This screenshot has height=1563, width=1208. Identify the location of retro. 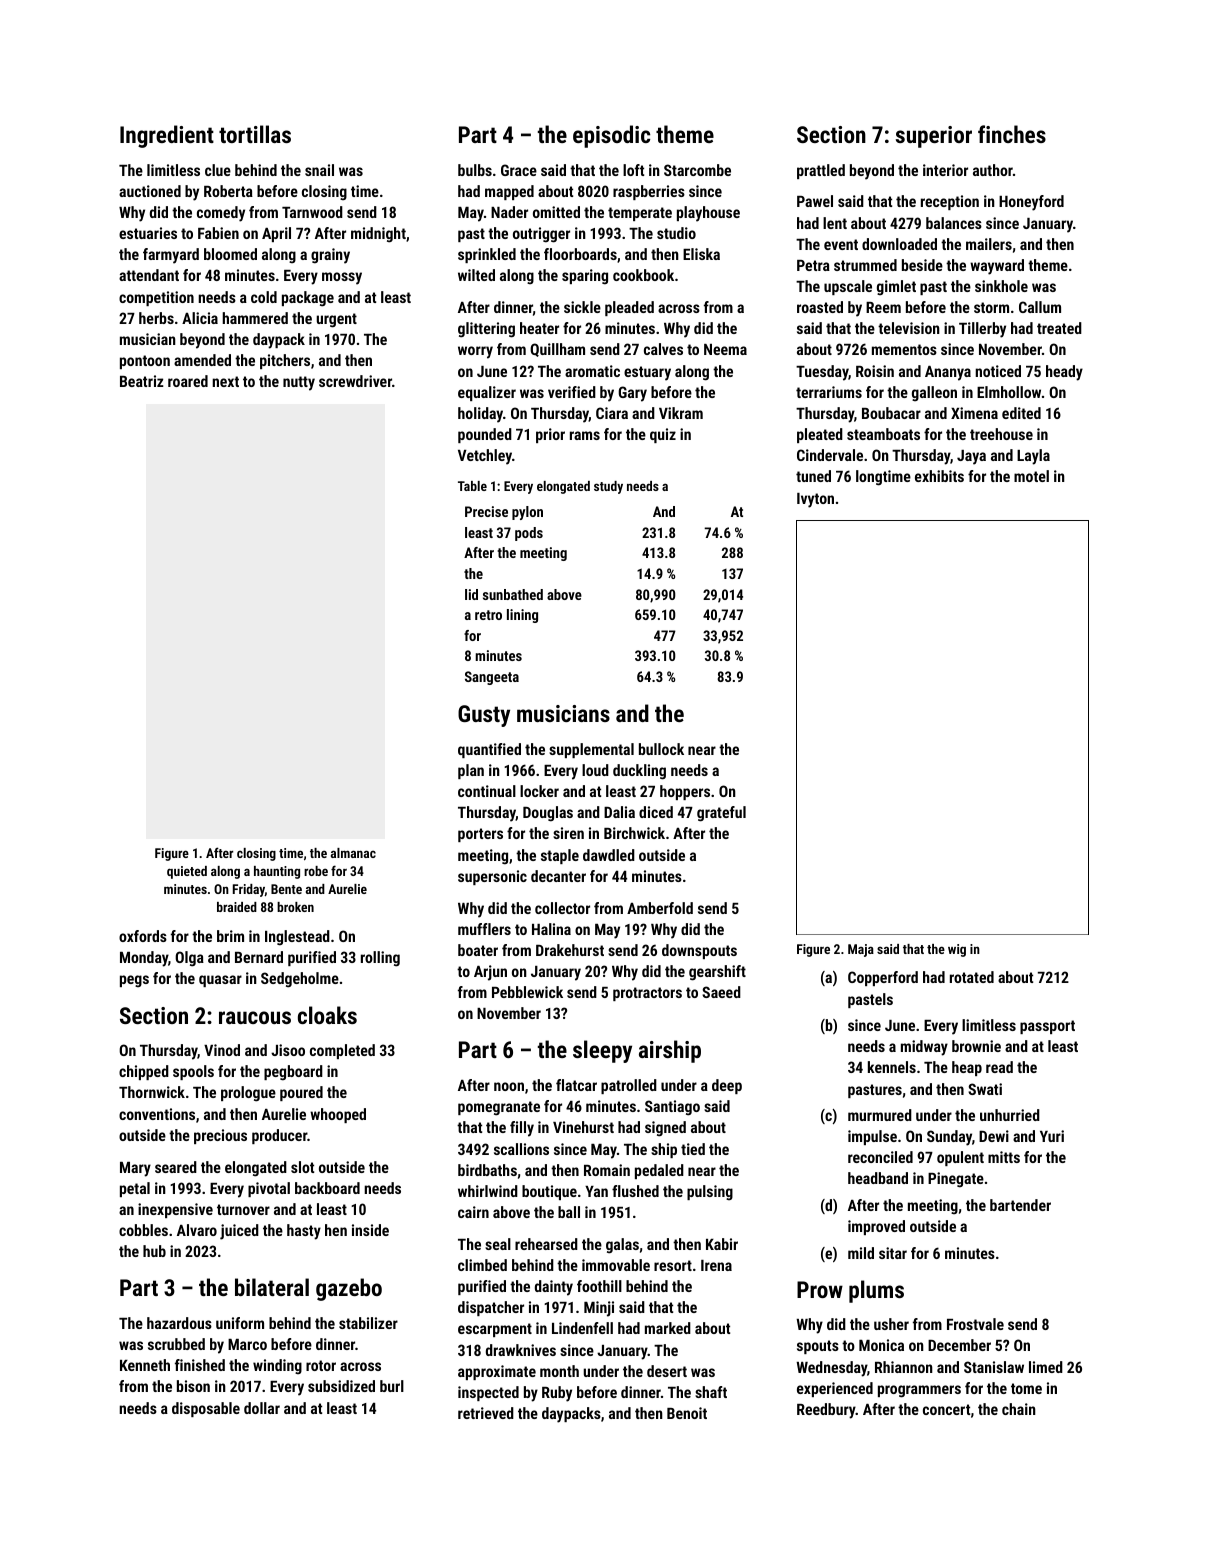
(488, 615).
